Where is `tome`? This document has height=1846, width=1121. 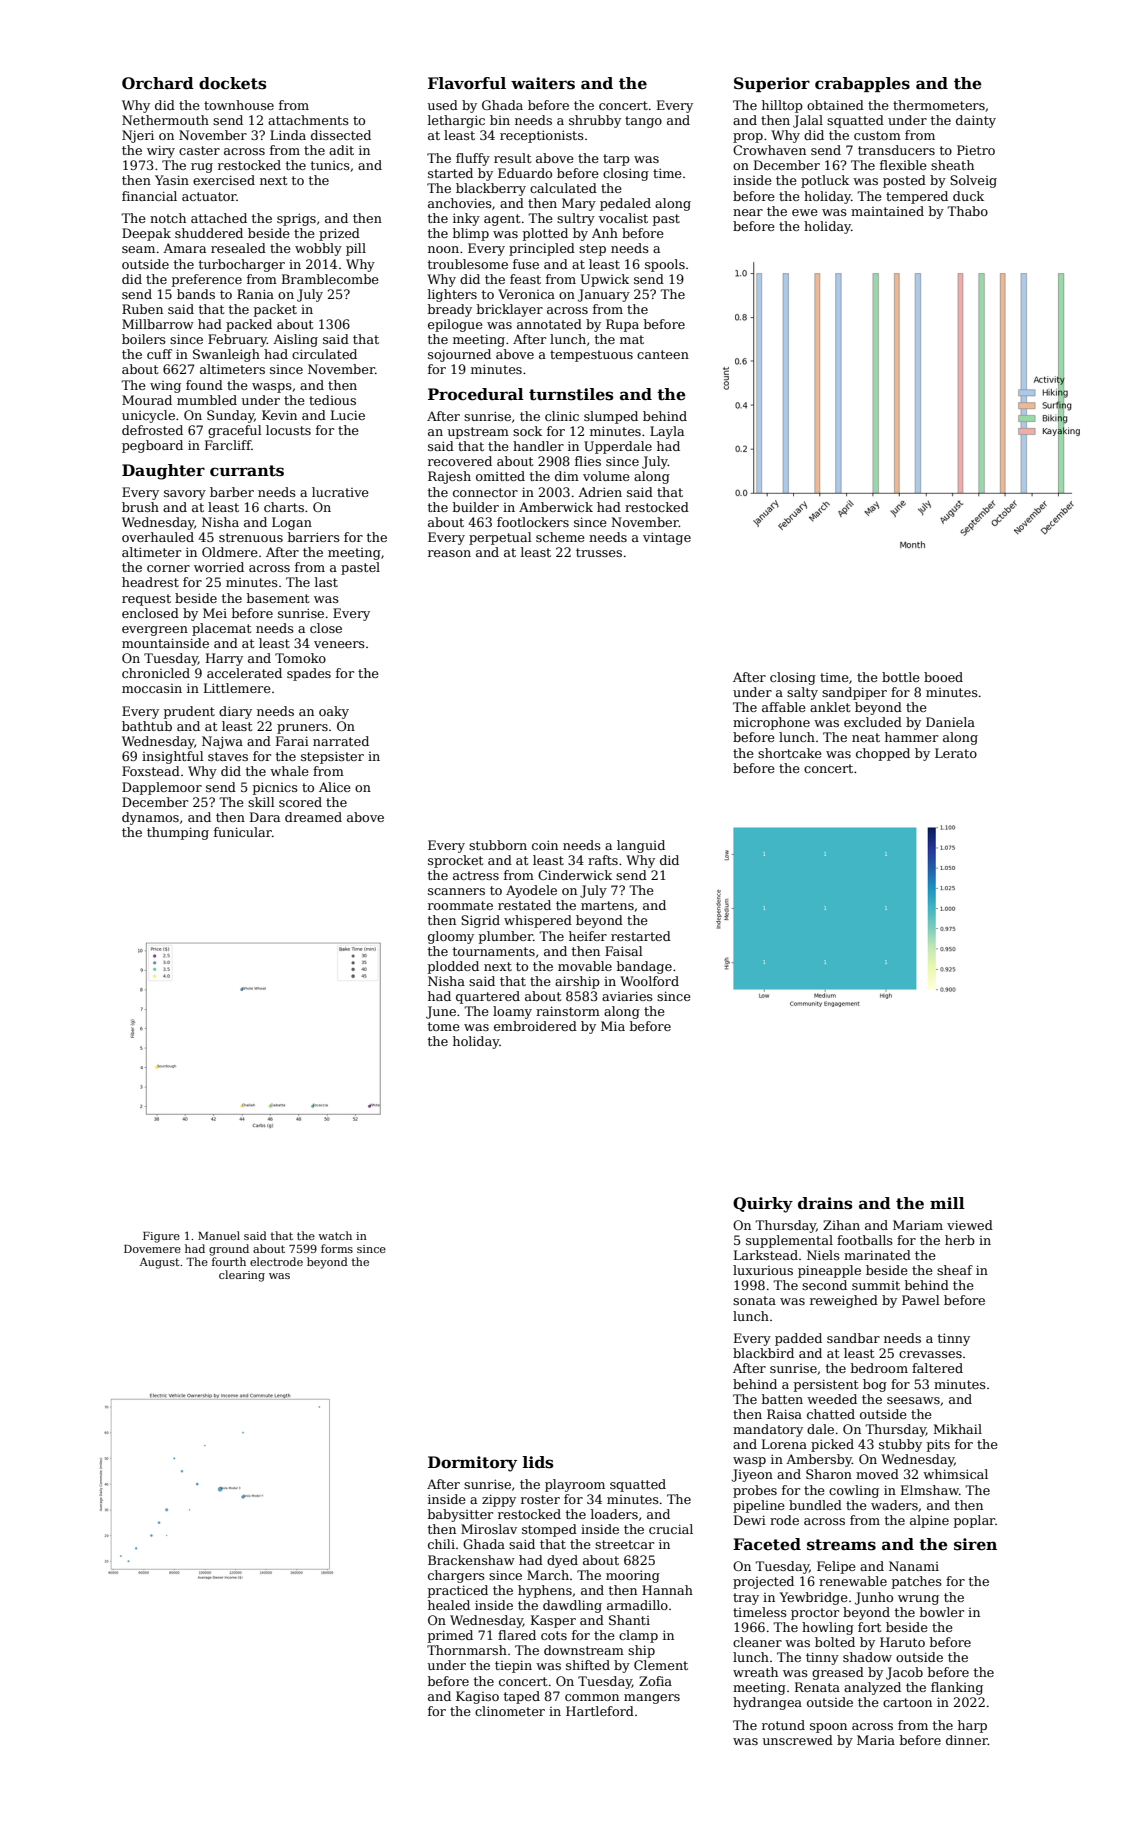 tome is located at coordinates (444, 1026).
